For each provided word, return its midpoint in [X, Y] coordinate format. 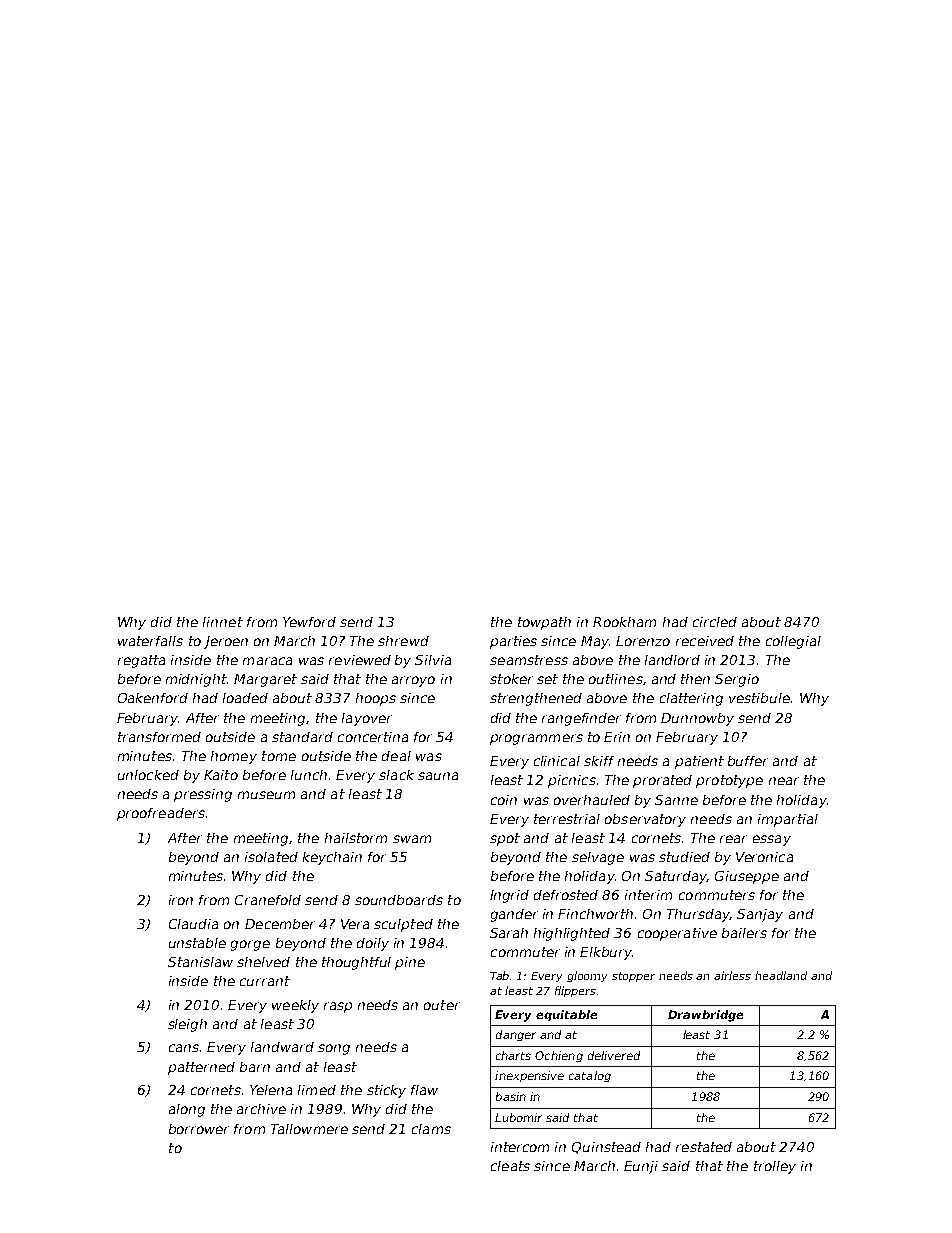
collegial [793, 642]
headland [781, 975]
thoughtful [356, 963]
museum [266, 795]
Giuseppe [747, 877]
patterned [201, 1068]
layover [367, 719]
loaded [245, 698]
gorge [250, 945]
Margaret [265, 680]
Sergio [737, 680]
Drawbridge [705, 1016]
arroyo [413, 681]
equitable [566, 1015]
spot [505, 839]
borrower [199, 1129]
